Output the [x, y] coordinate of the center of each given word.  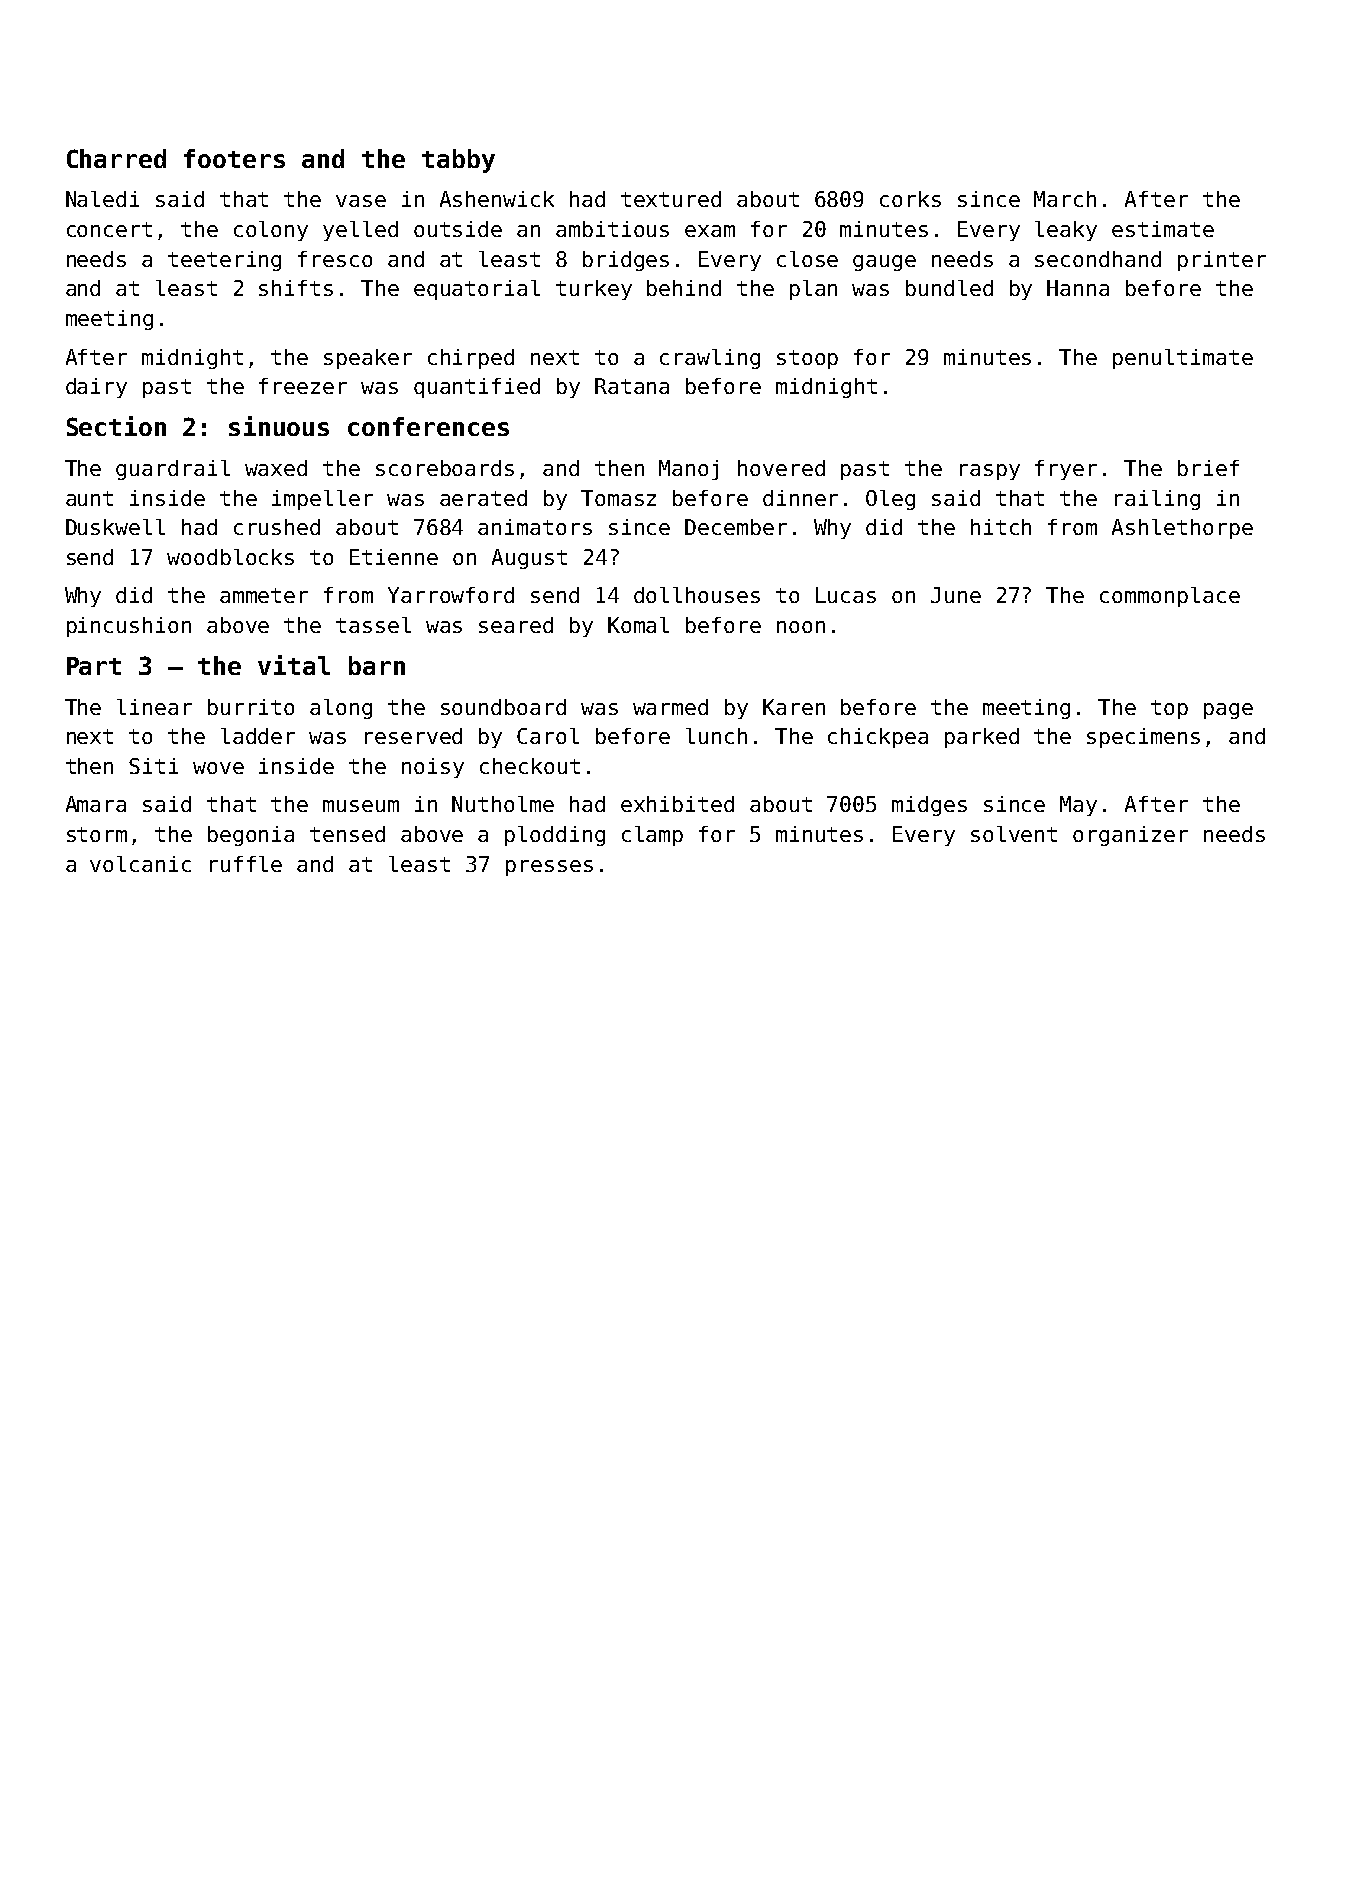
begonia [251, 836]
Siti [153, 766]
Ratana [632, 386]
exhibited [677, 804]
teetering [224, 261]
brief [1208, 468]
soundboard [503, 707]
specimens [1143, 738]
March [1065, 199]
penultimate [1183, 359]
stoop [807, 359]
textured [671, 199]
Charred [116, 158]
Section [116, 426]
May [1078, 806]
